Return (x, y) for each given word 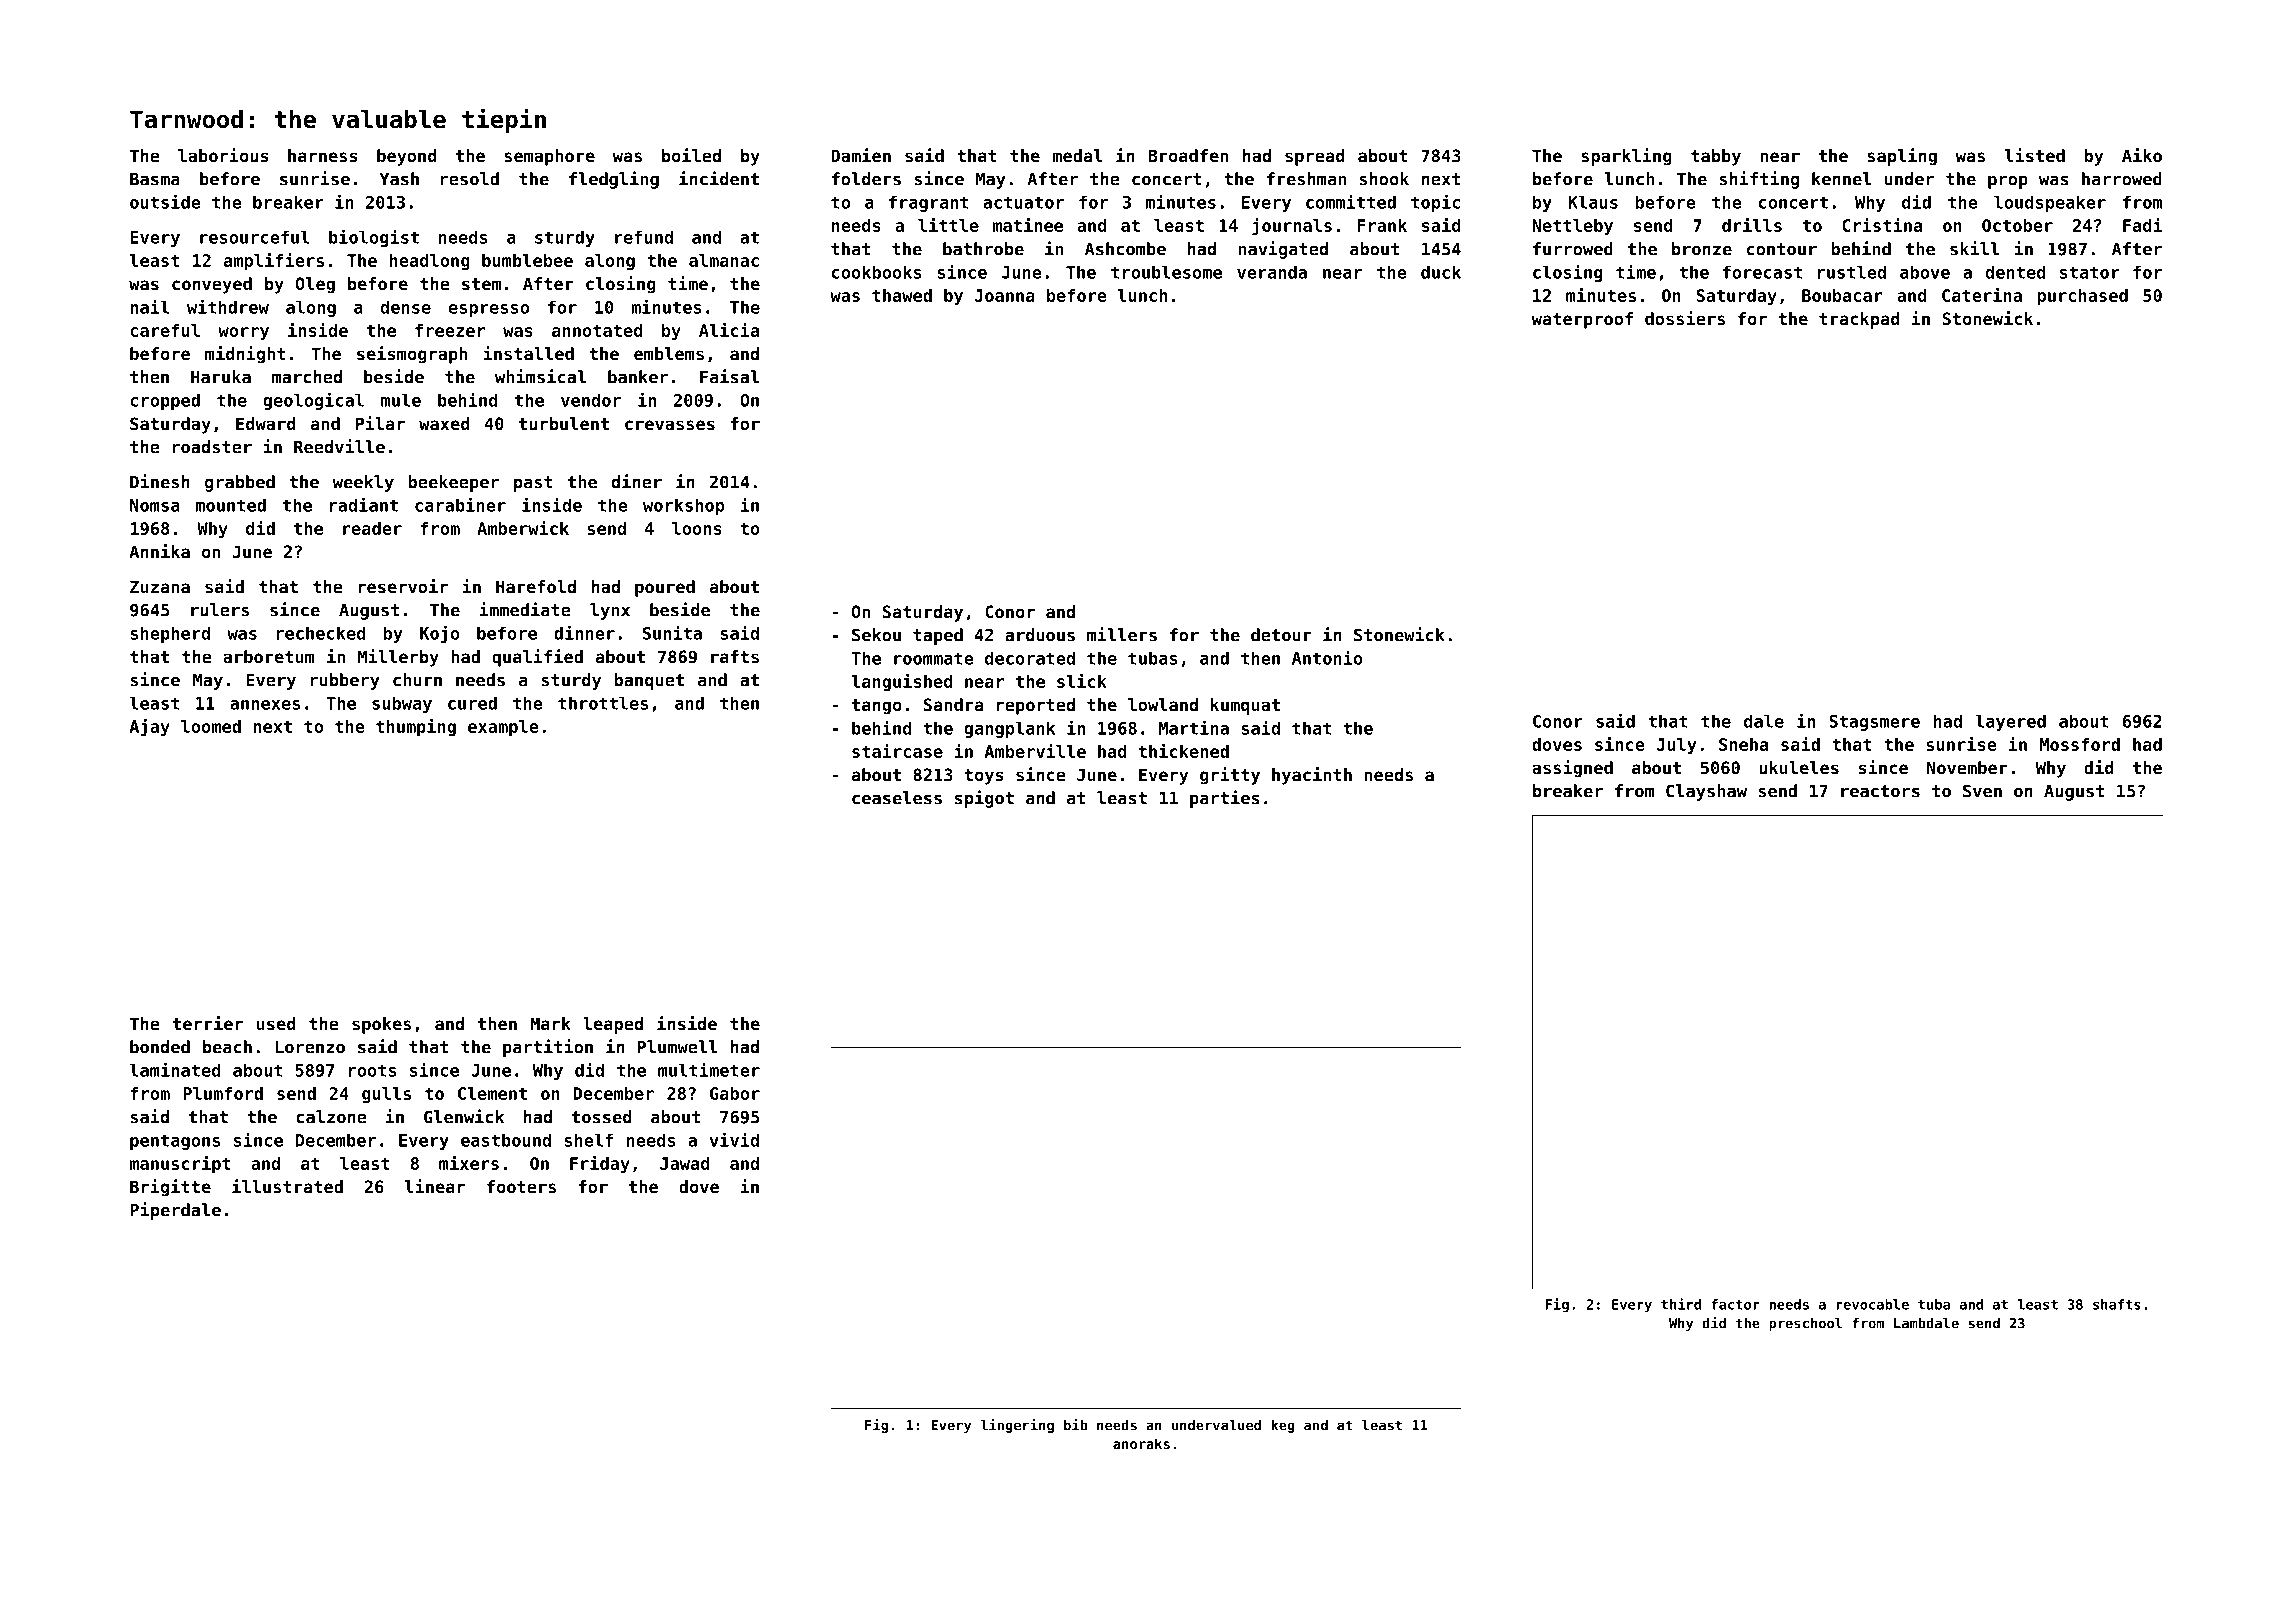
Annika (159, 551)
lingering (1017, 1426)
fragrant (928, 203)
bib (1076, 1425)
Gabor (735, 1093)
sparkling (1626, 157)
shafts (2117, 1304)
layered (2010, 722)
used (276, 1023)
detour (1281, 635)
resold (470, 179)
